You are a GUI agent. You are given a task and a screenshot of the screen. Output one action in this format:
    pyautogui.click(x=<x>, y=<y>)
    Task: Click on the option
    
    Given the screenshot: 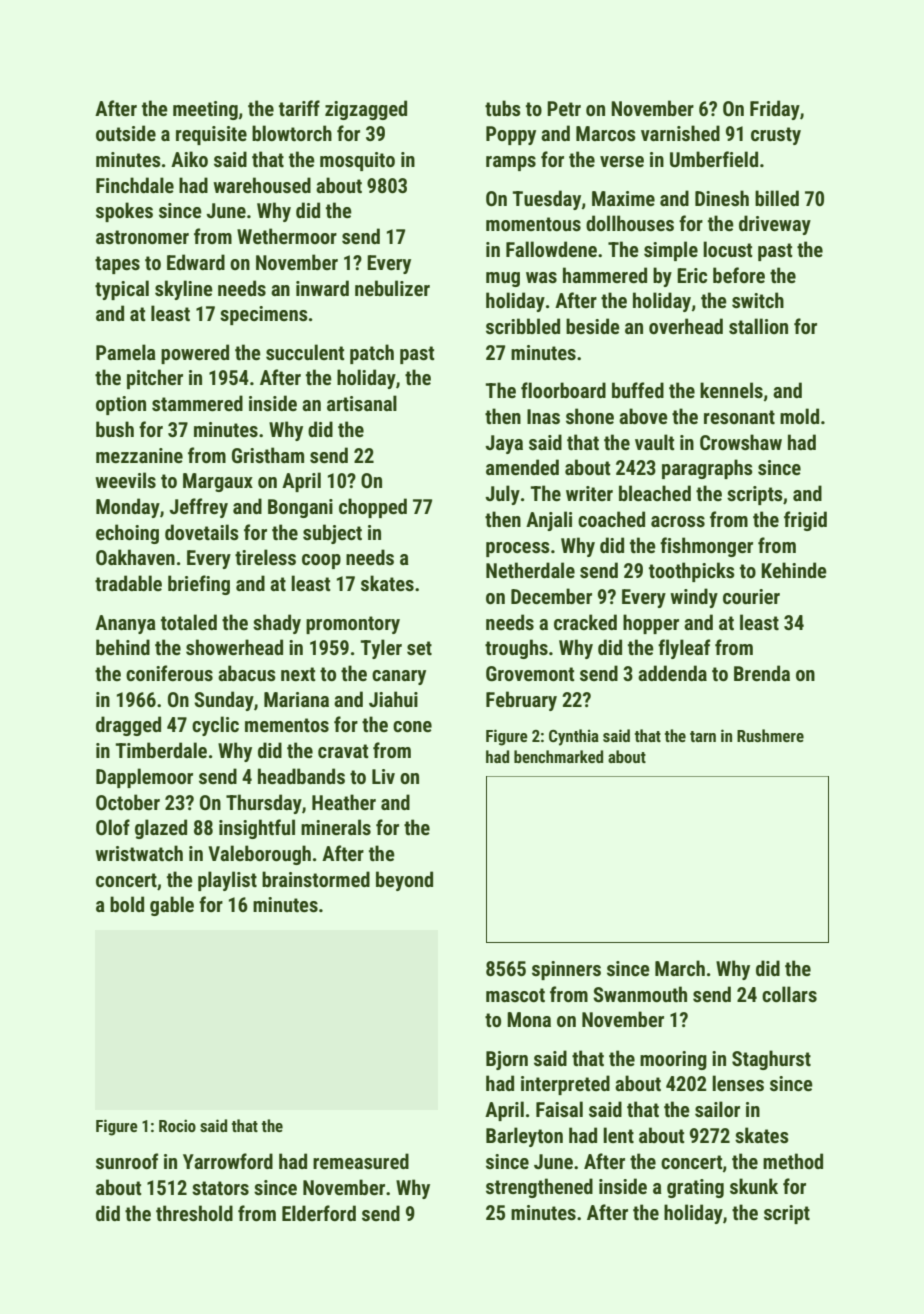 What is the action you would take?
    pyautogui.click(x=121, y=405)
